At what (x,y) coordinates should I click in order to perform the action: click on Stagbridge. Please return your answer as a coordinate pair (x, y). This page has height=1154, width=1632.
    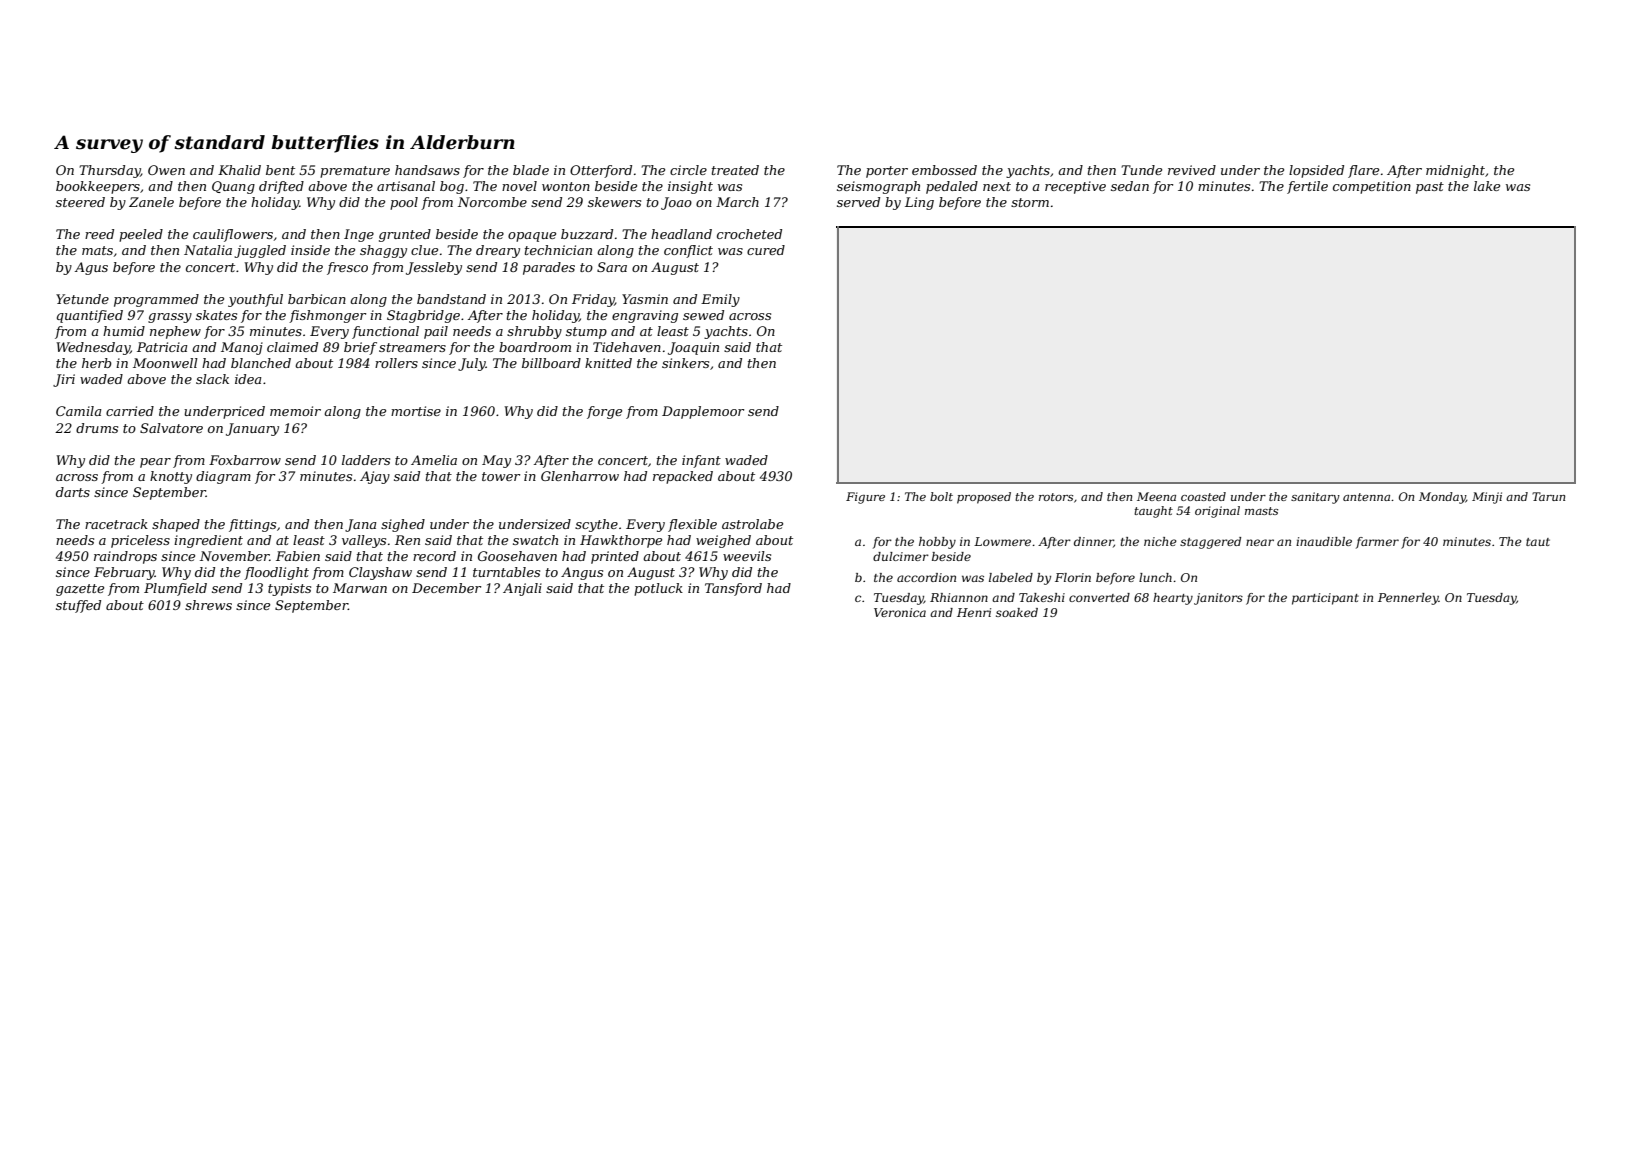
    Looking at the image, I should click on (423, 316).
